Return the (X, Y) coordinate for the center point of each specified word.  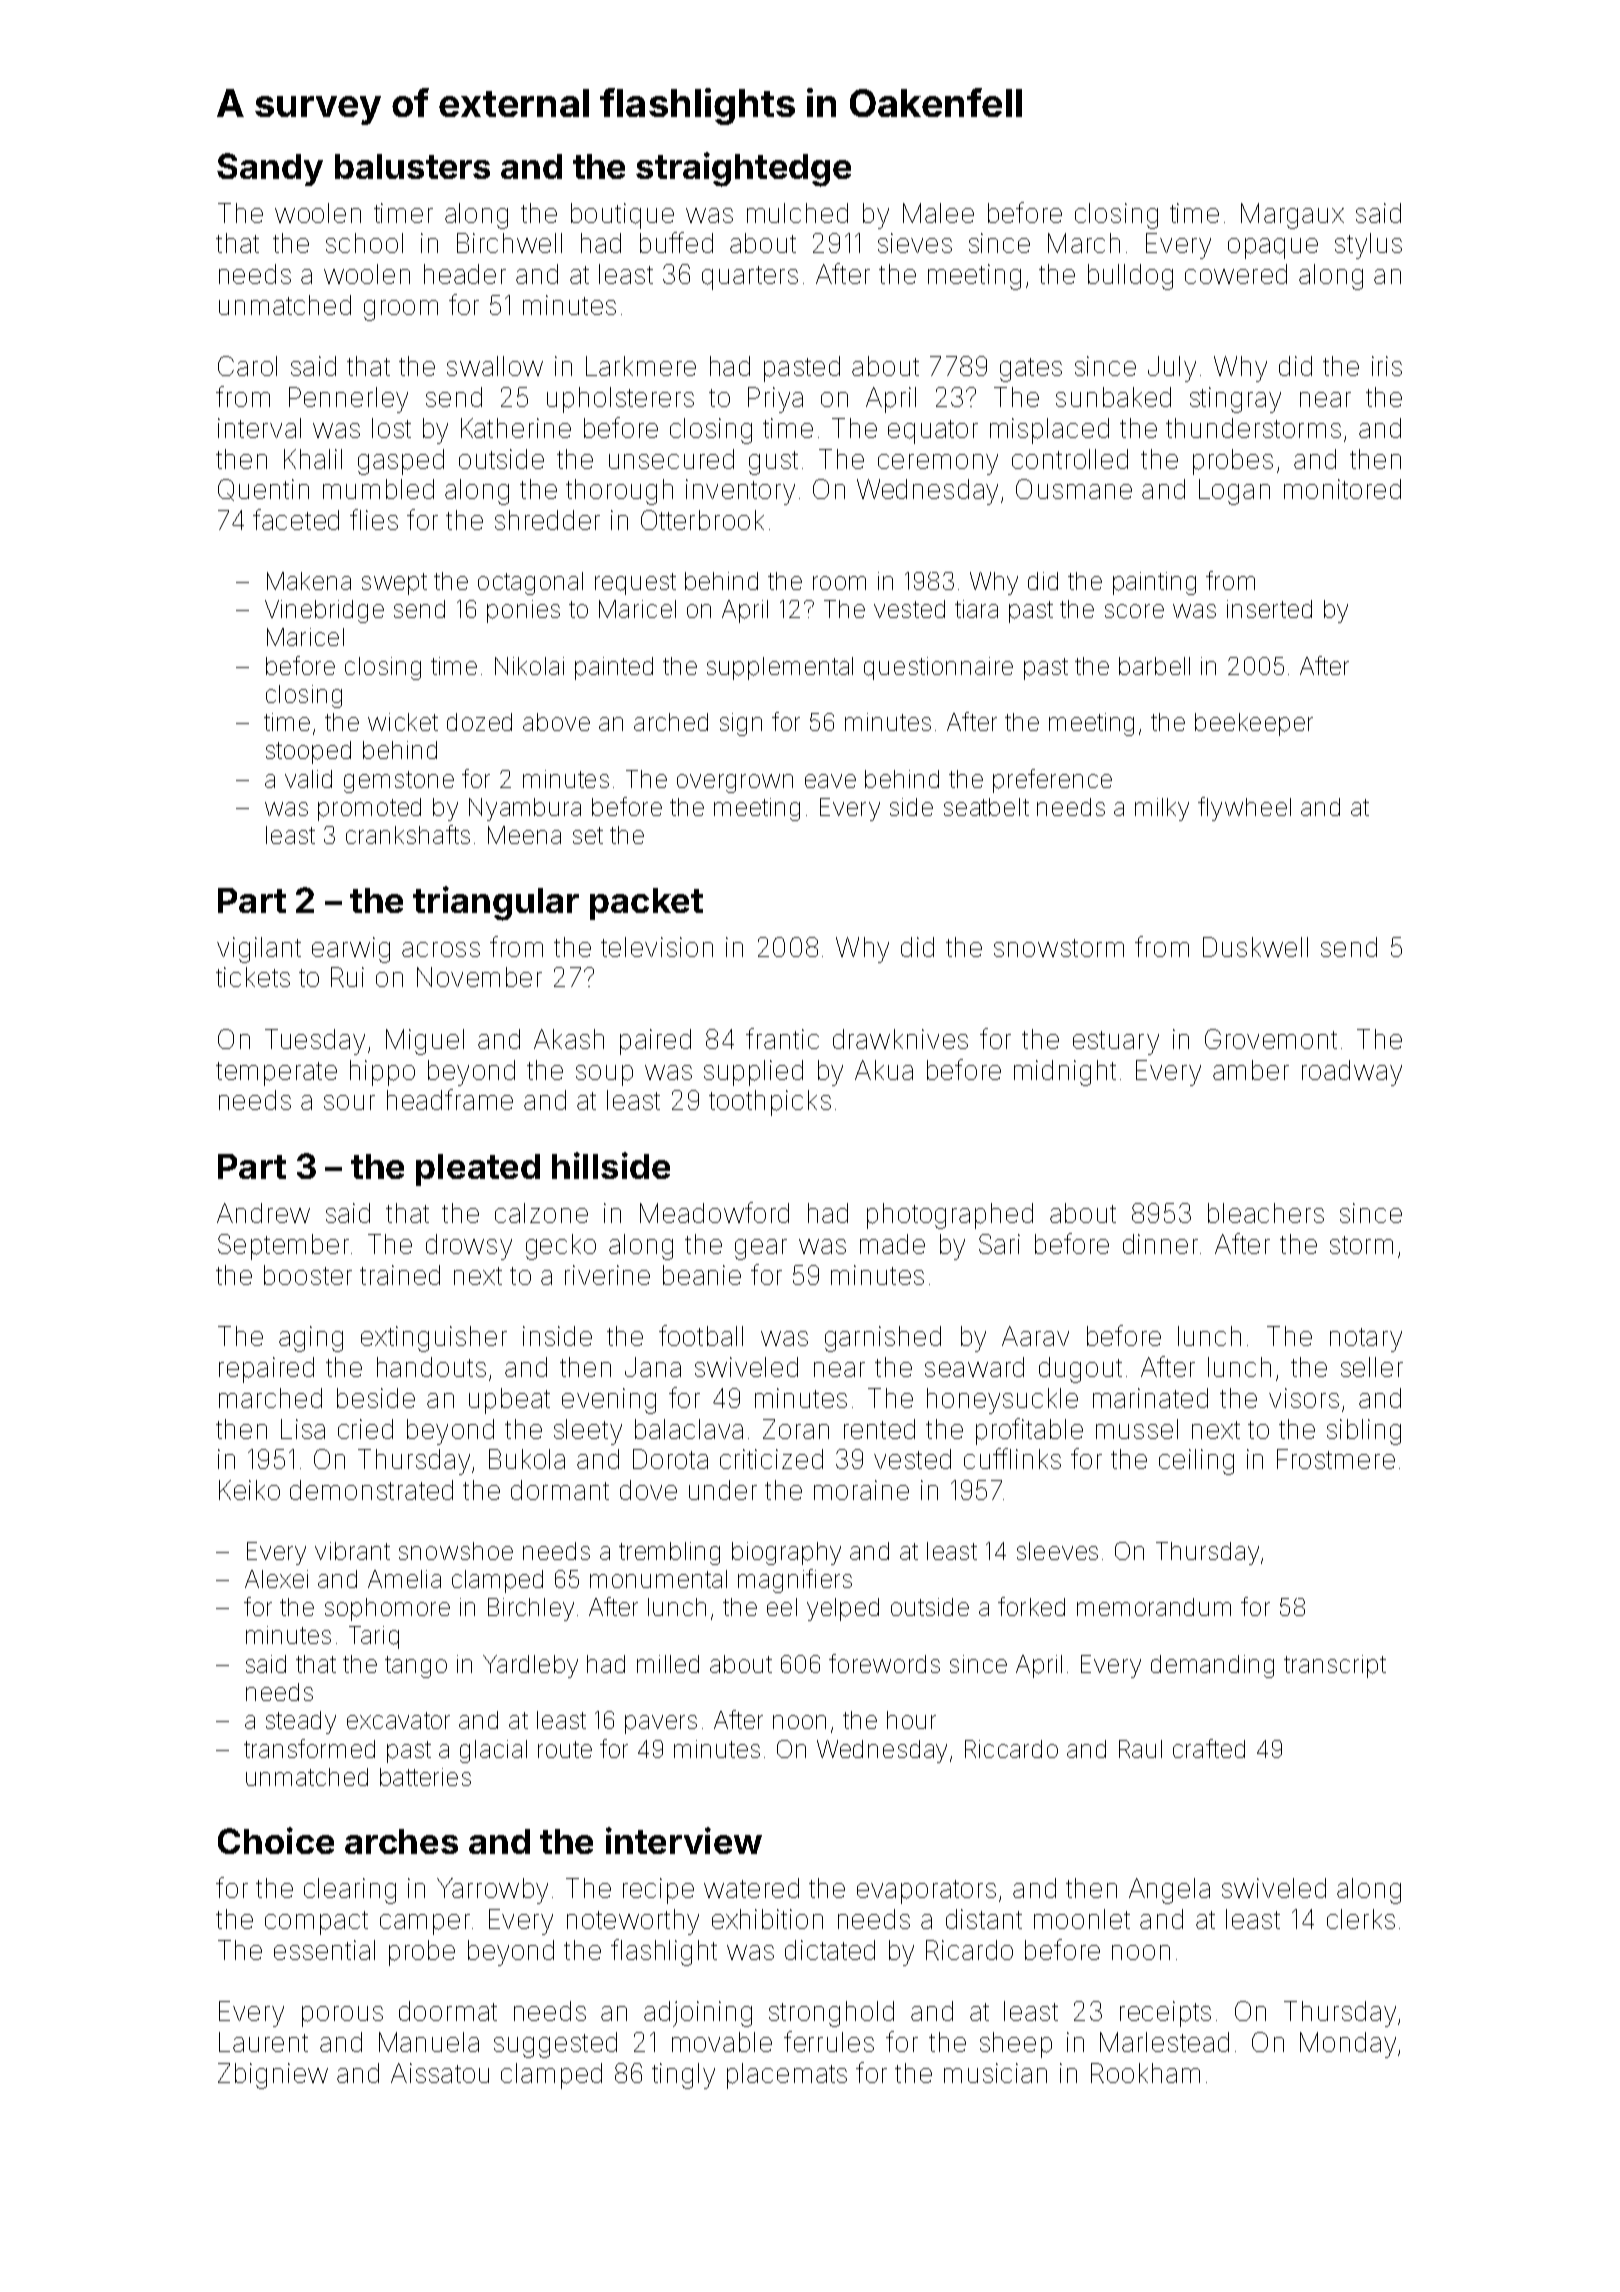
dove (648, 1490)
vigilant (259, 950)
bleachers (1266, 1213)
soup (604, 1075)
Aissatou (440, 2073)
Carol (247, 366)
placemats (787, 2076)
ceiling (1196, 1462)
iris (1387, 366)
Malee (938, 213)
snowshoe (456, 1551)
